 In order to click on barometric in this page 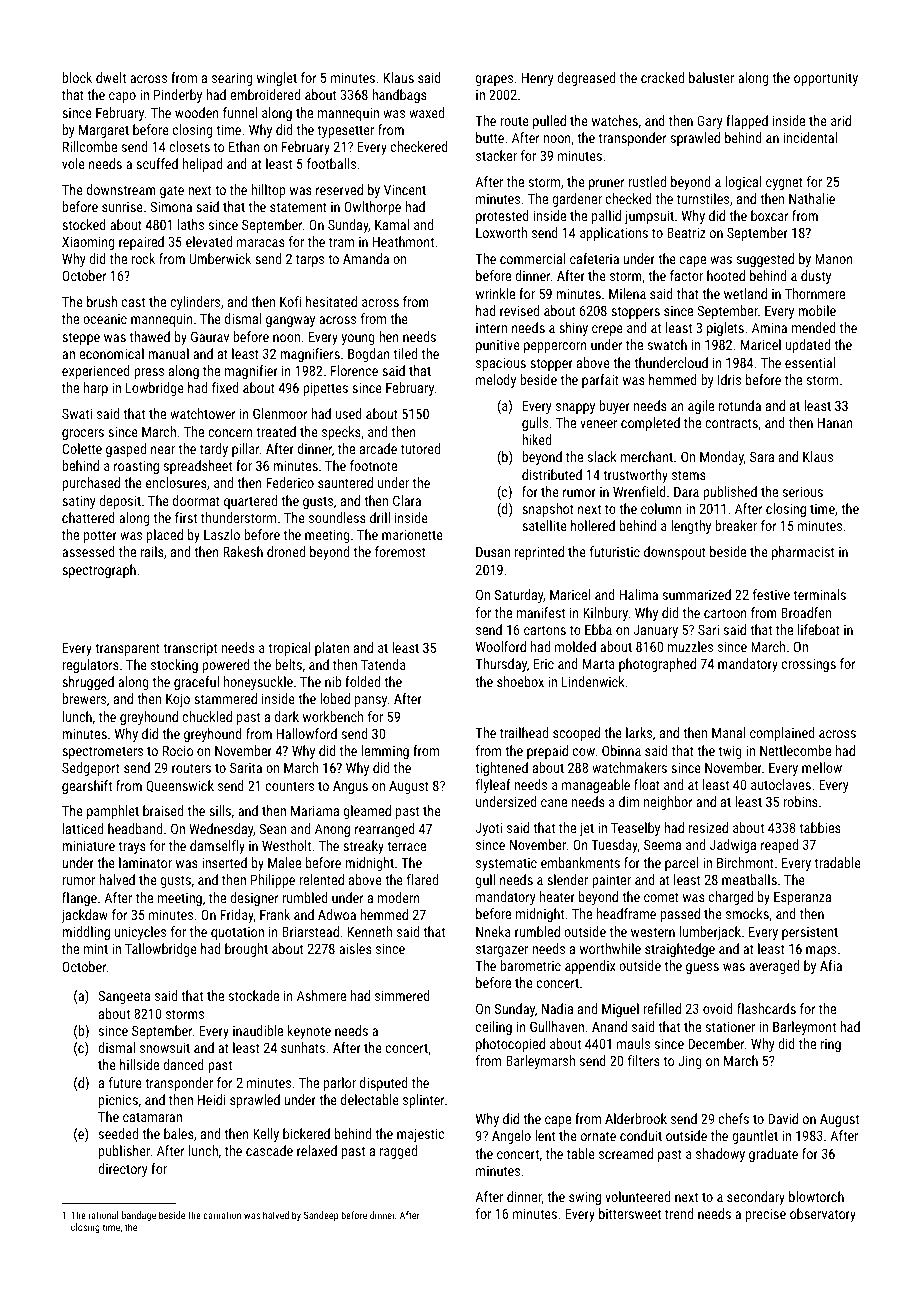, I will do `click(530, 965)`.
